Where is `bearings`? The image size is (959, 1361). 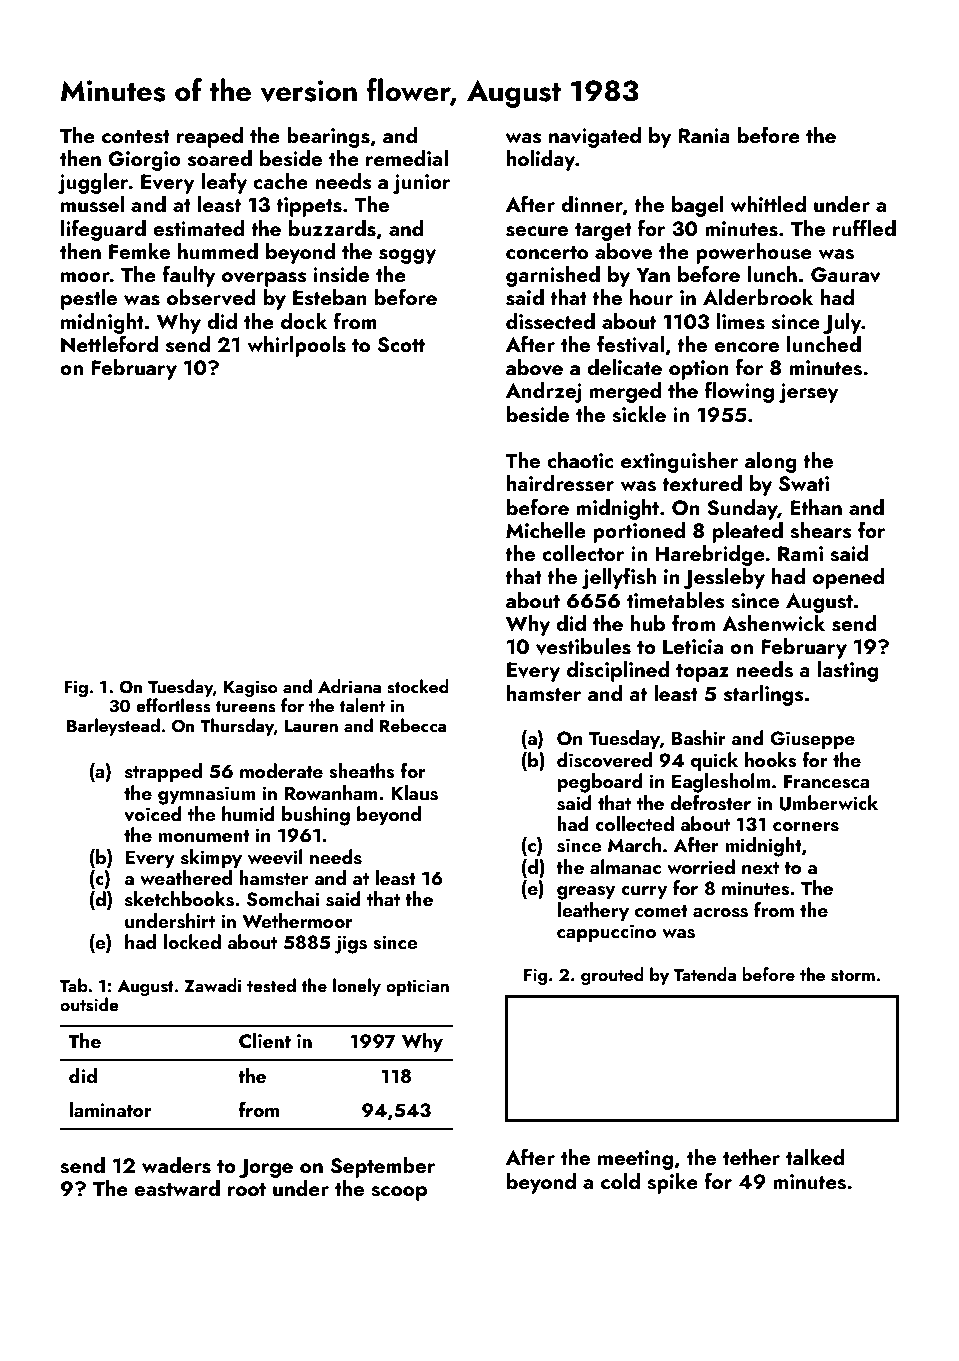 bearings is located at coordinates (328, 137).
